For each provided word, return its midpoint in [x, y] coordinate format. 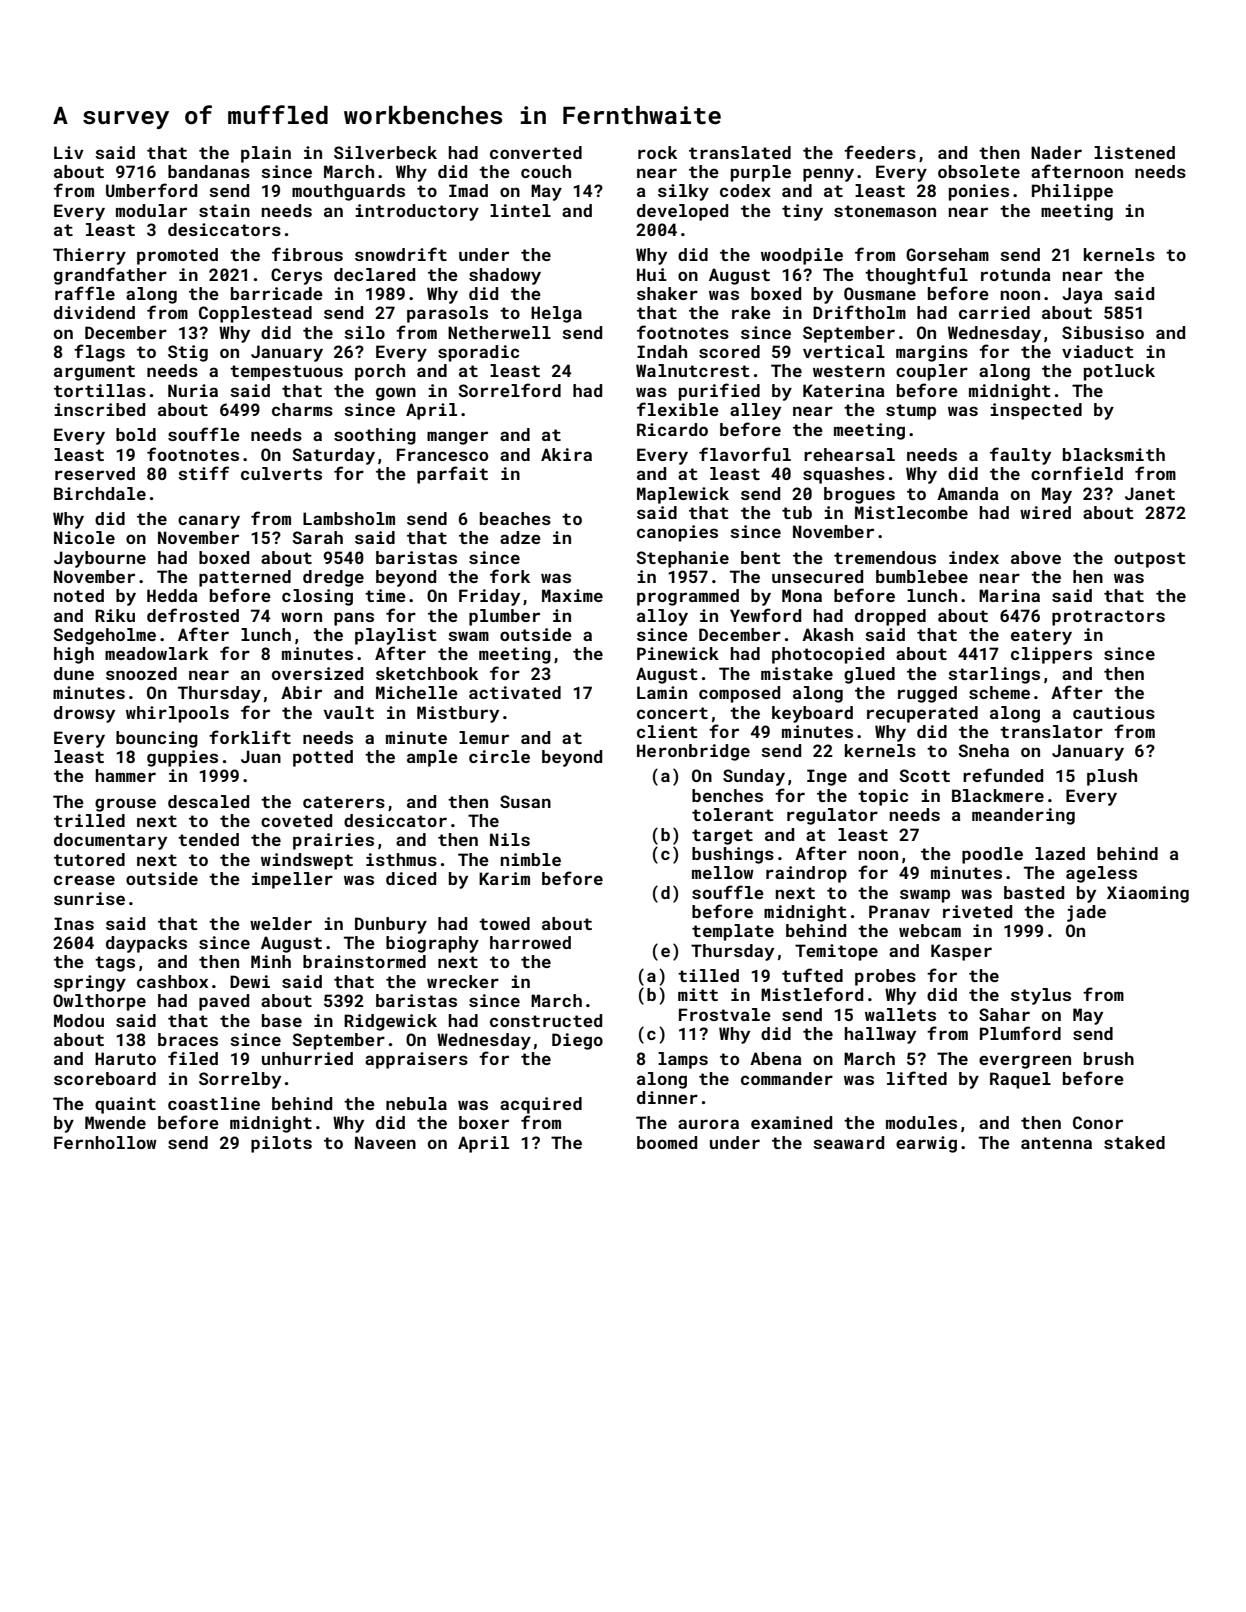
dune [74, 673]
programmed [688, 597]
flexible [678, 409]
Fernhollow [105, 1142]
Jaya [1082, 295]
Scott [925, 775]
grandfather [110, 276]
